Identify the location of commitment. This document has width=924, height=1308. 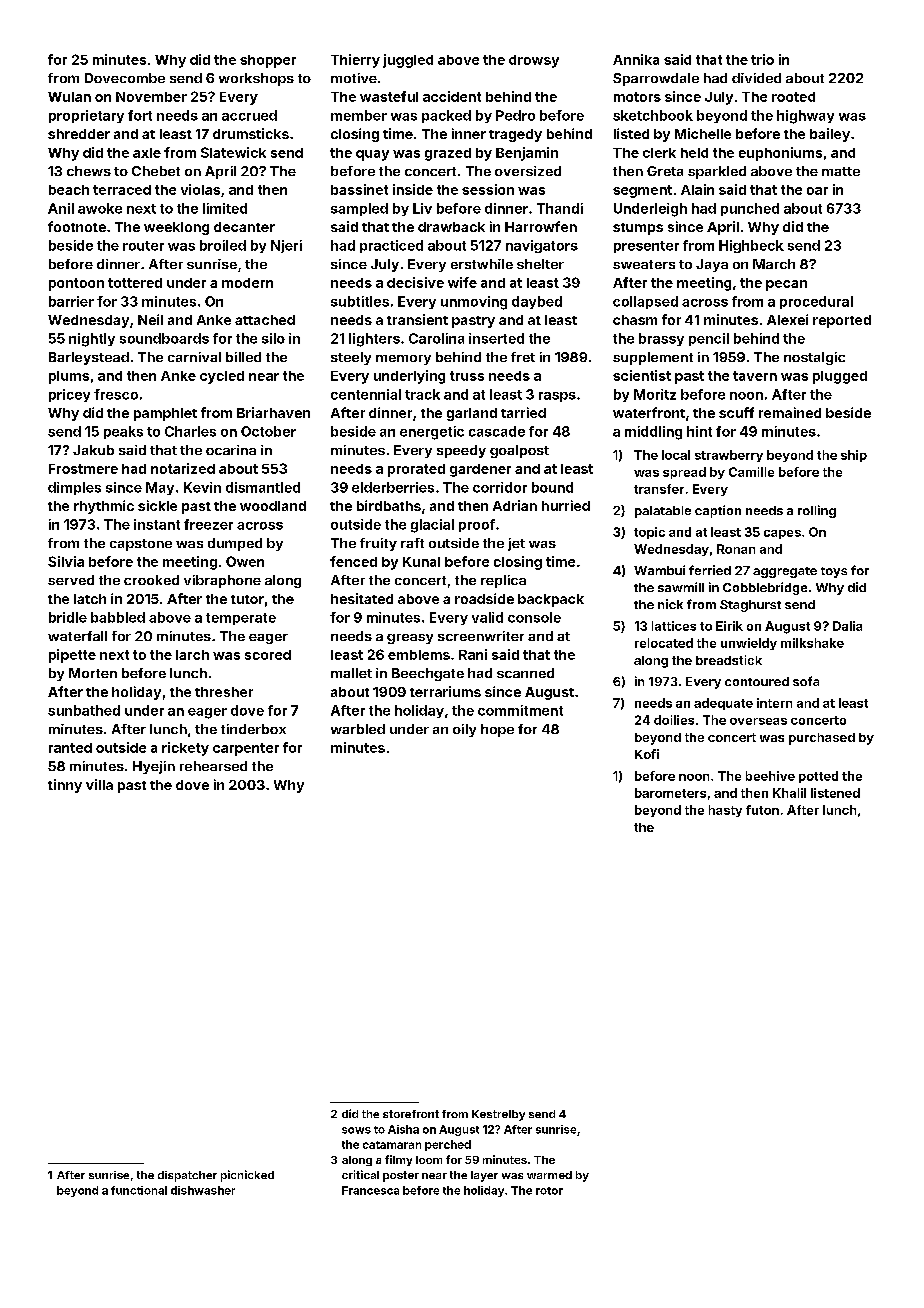
(520, 710).
